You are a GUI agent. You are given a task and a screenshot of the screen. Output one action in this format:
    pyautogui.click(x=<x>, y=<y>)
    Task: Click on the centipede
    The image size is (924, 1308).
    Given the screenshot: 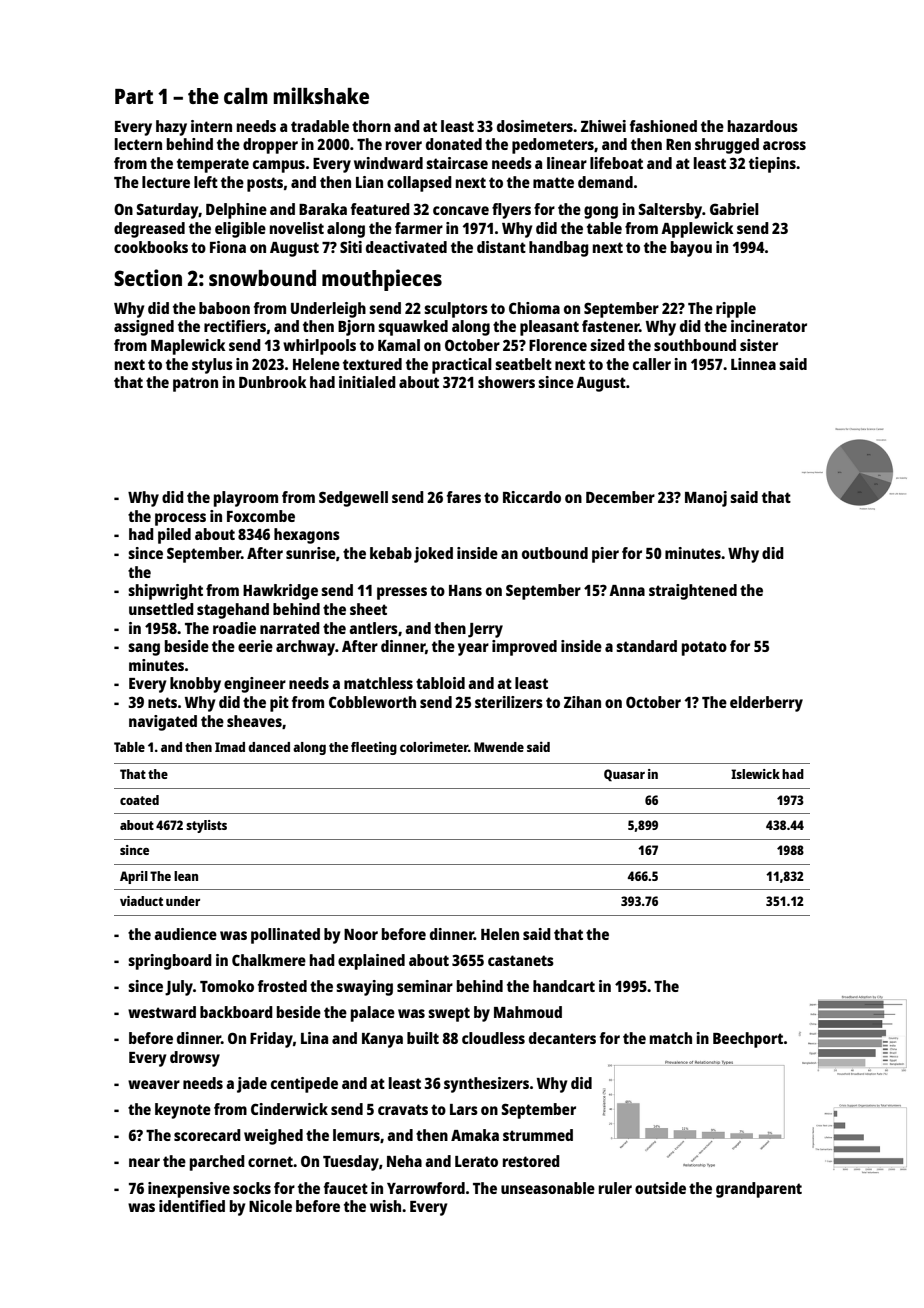 What is the action you would take?
    pyautogui.click(x=304, y=1085)
